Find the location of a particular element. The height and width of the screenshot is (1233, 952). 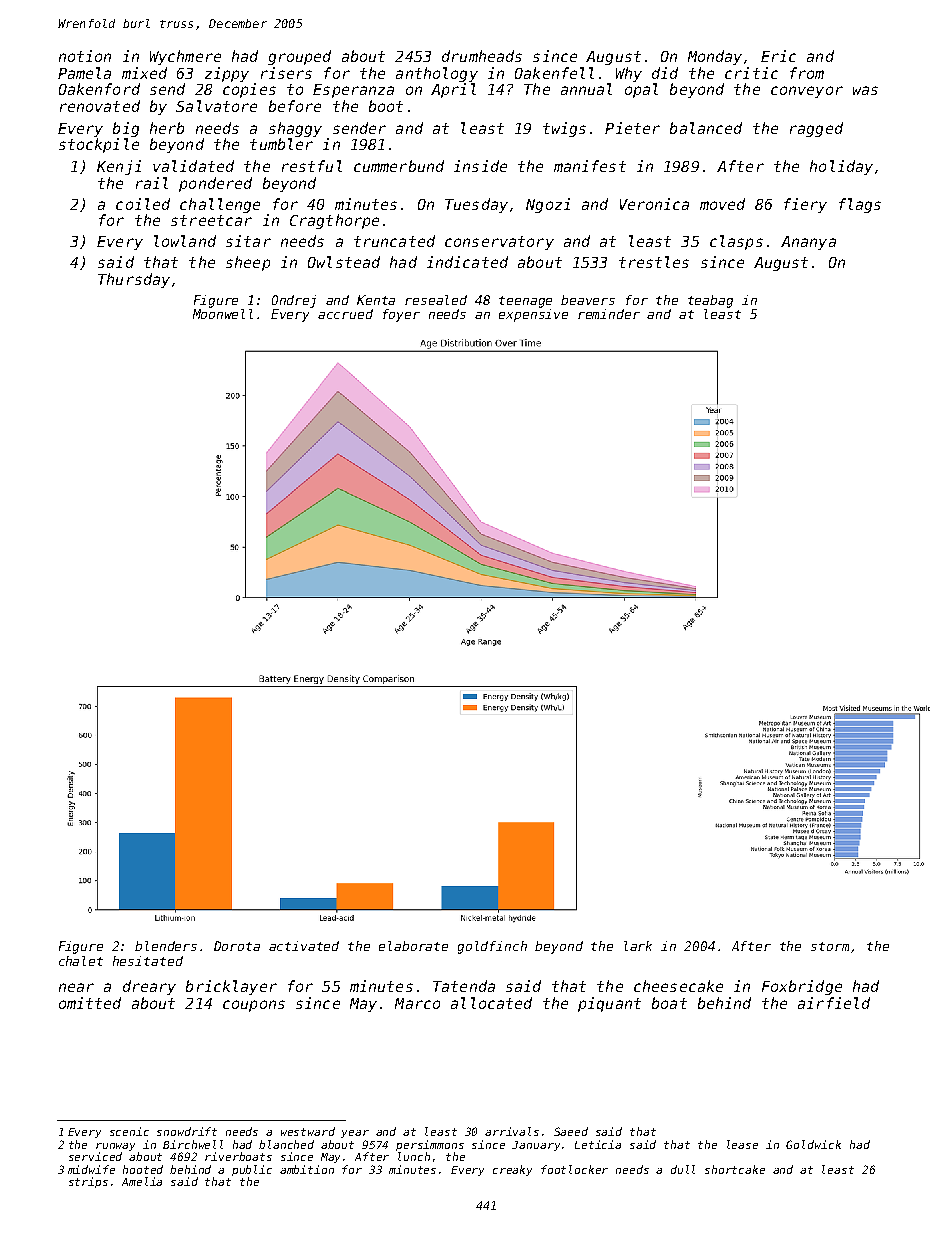

critic is located at coordinates (751, 73).
